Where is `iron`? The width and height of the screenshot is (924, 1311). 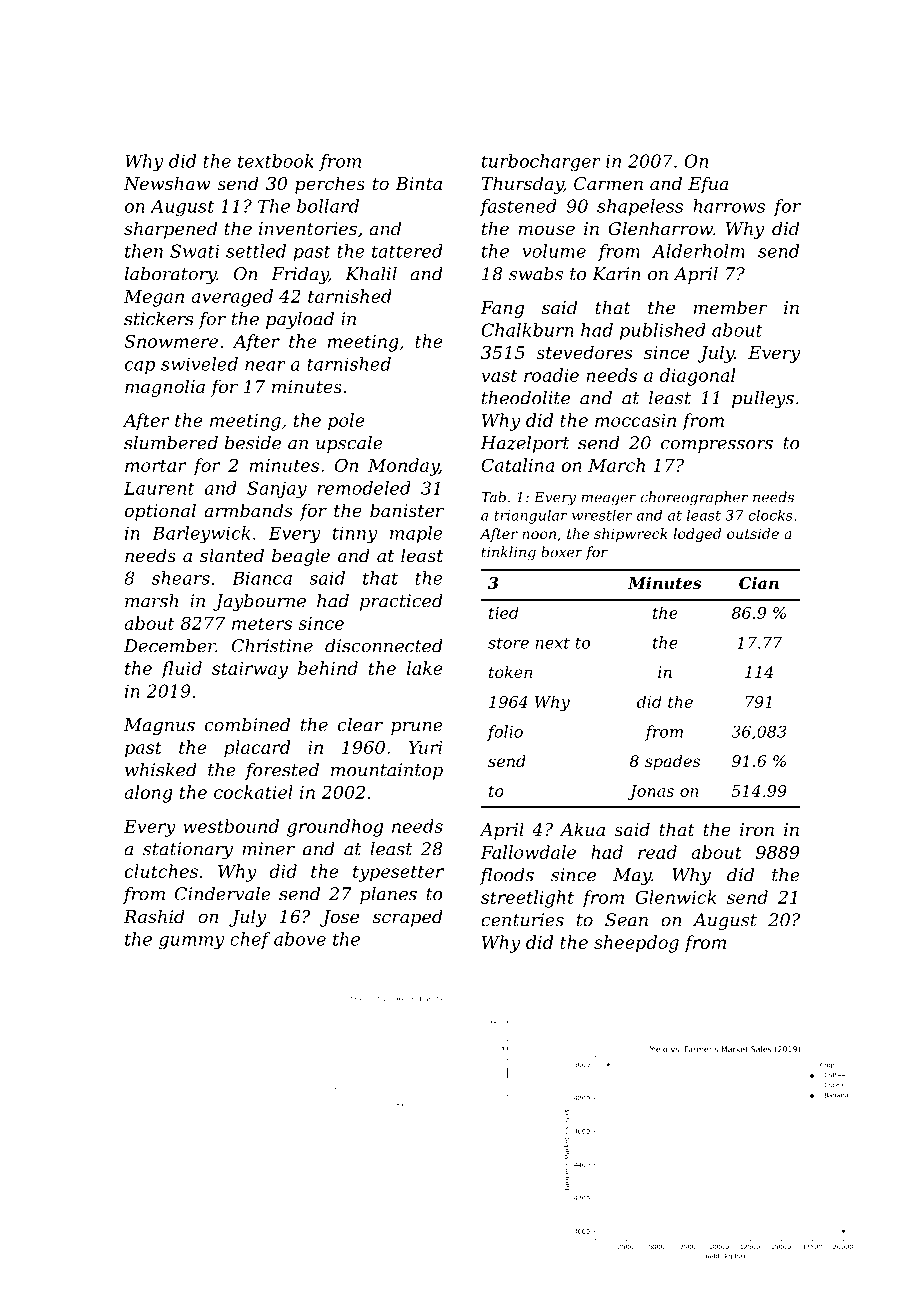
iron is located at coordinates (757, 829).
